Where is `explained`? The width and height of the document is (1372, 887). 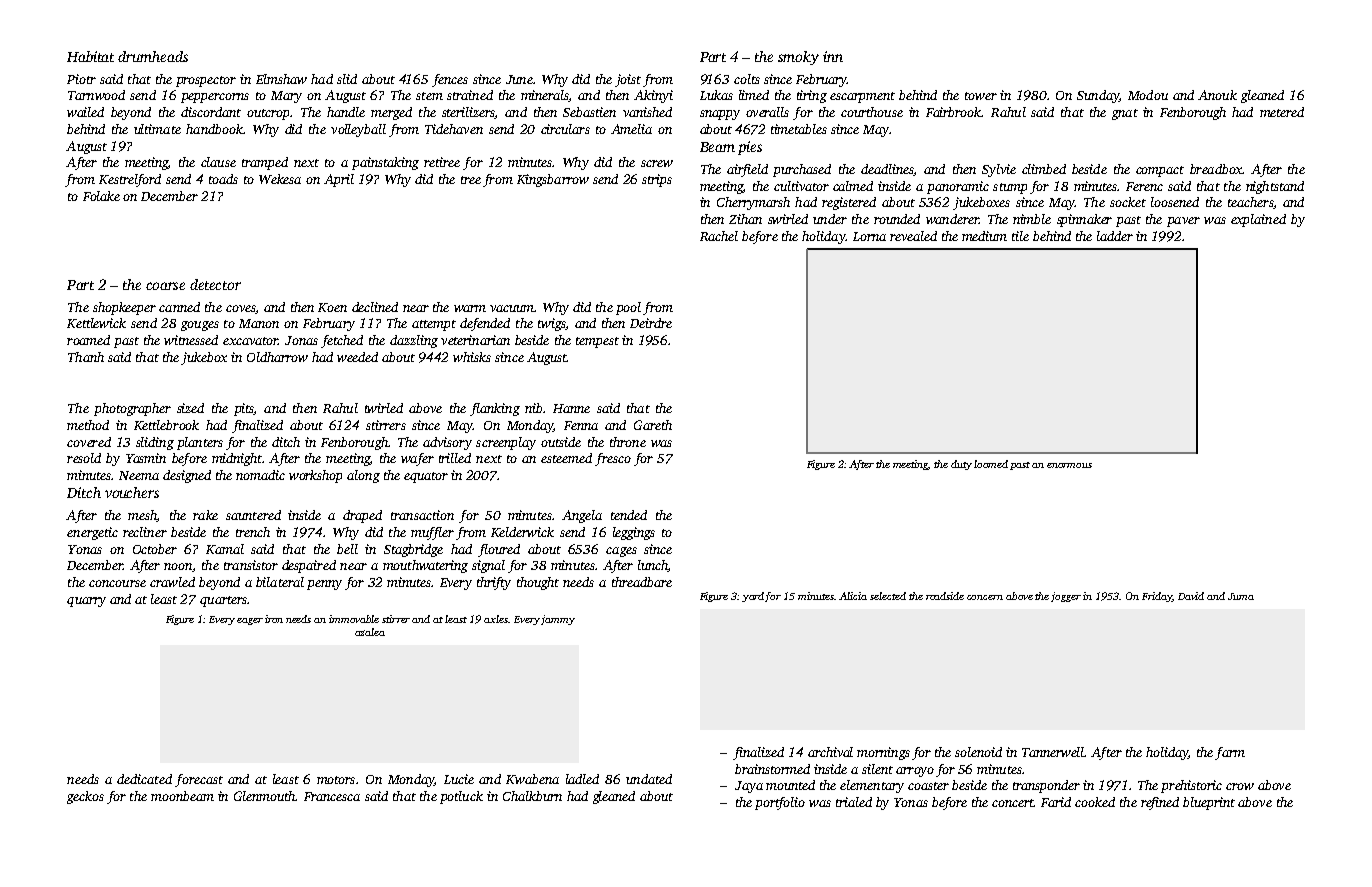
explained is located at coordinates (1258, 220).
